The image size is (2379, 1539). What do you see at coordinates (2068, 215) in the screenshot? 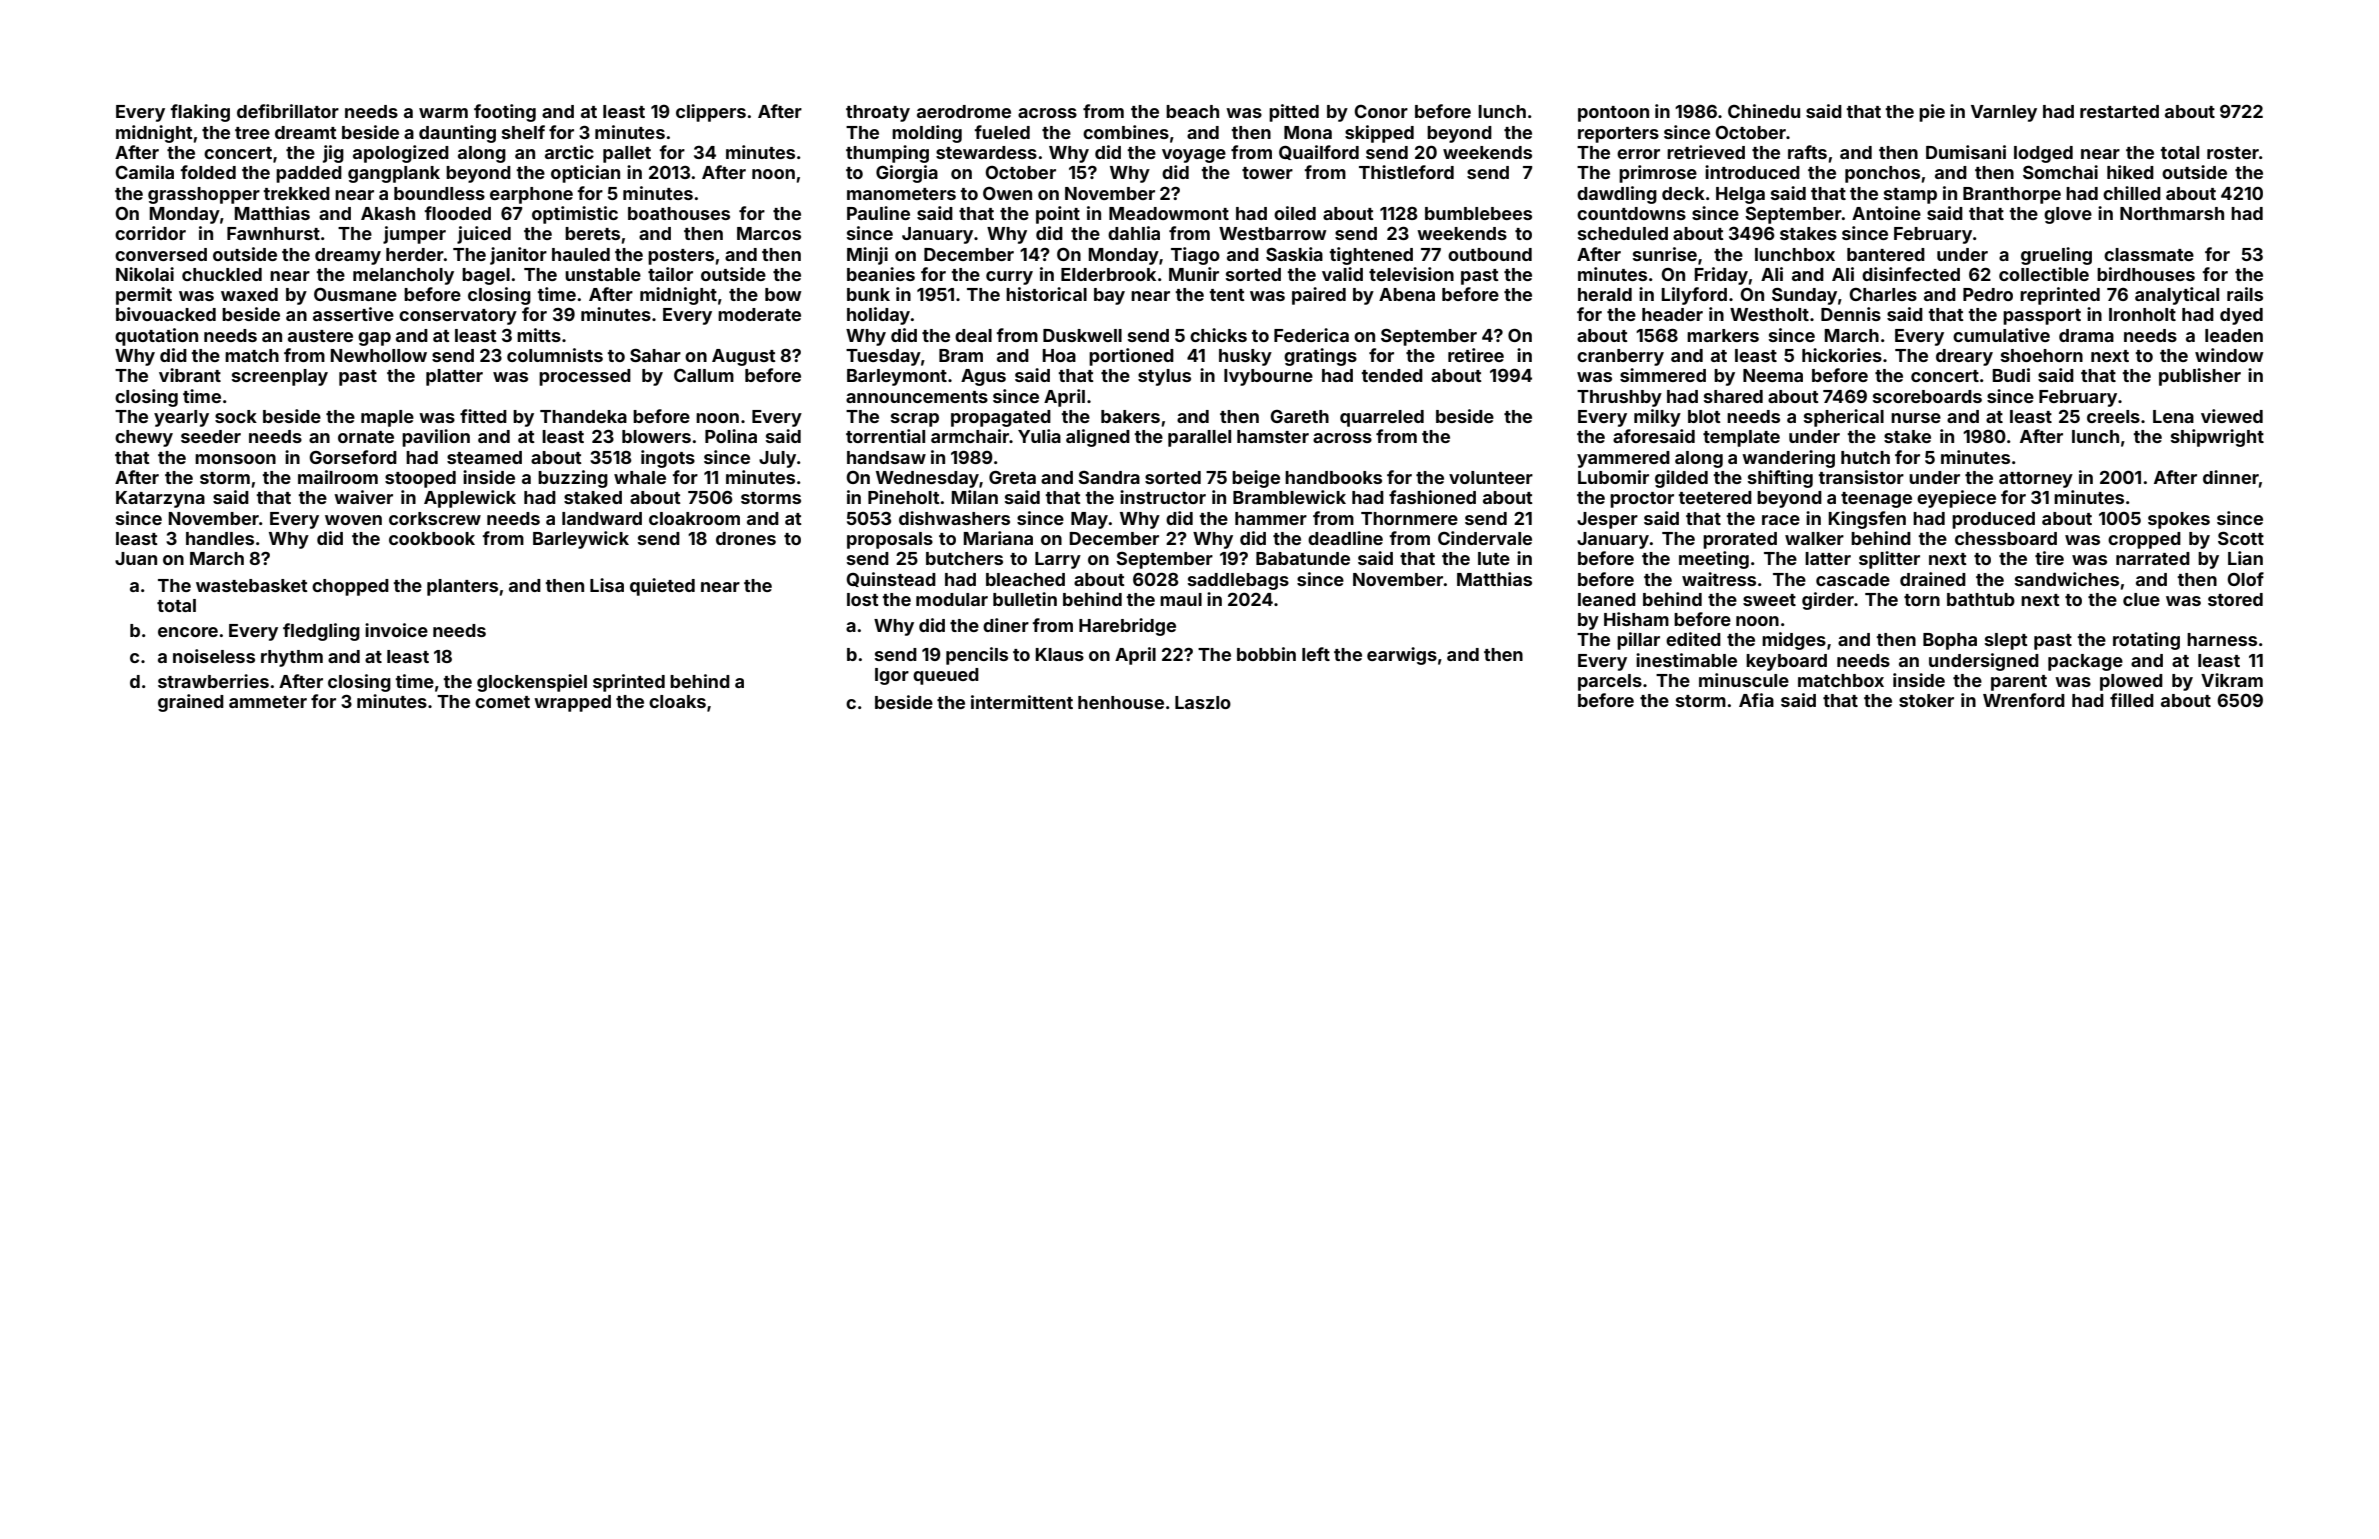
I see `glove` at bounding box center [2068, 215].
